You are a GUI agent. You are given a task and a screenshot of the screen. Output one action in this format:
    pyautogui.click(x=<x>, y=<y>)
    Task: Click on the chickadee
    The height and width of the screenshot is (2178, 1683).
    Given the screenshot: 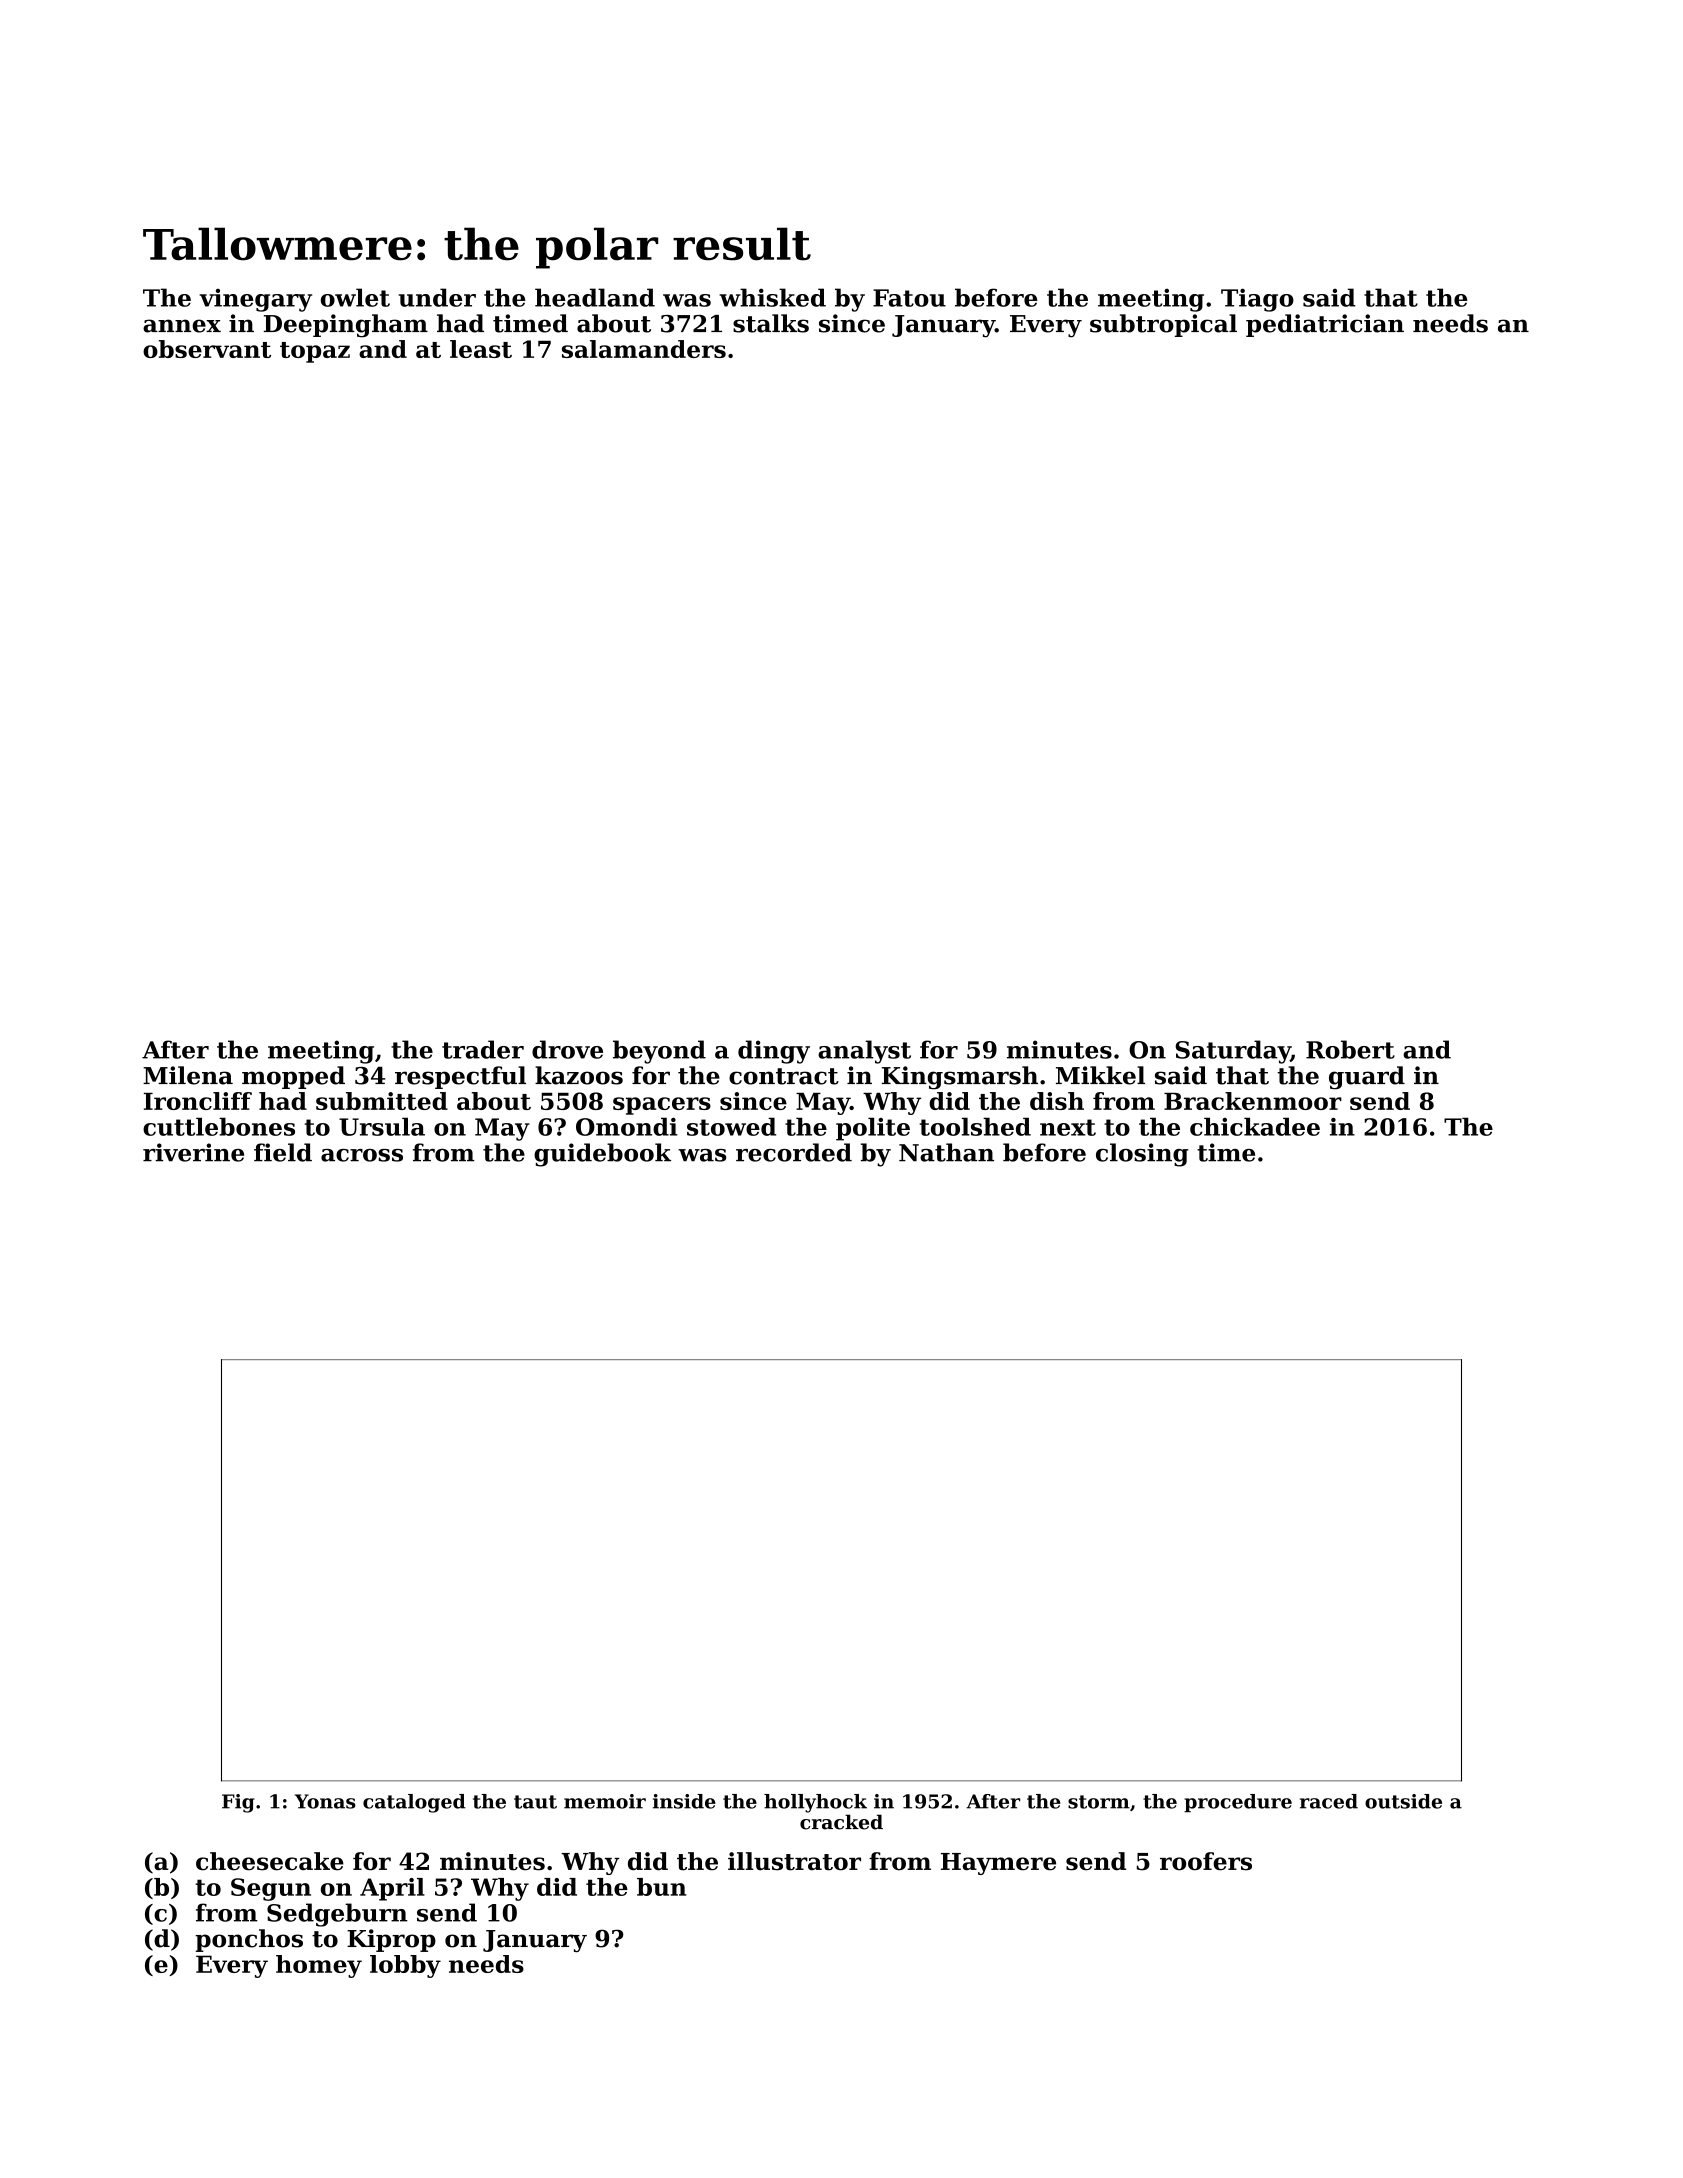 What is the action you would take?
    pyautogui.click(x=1255, y=1126)
